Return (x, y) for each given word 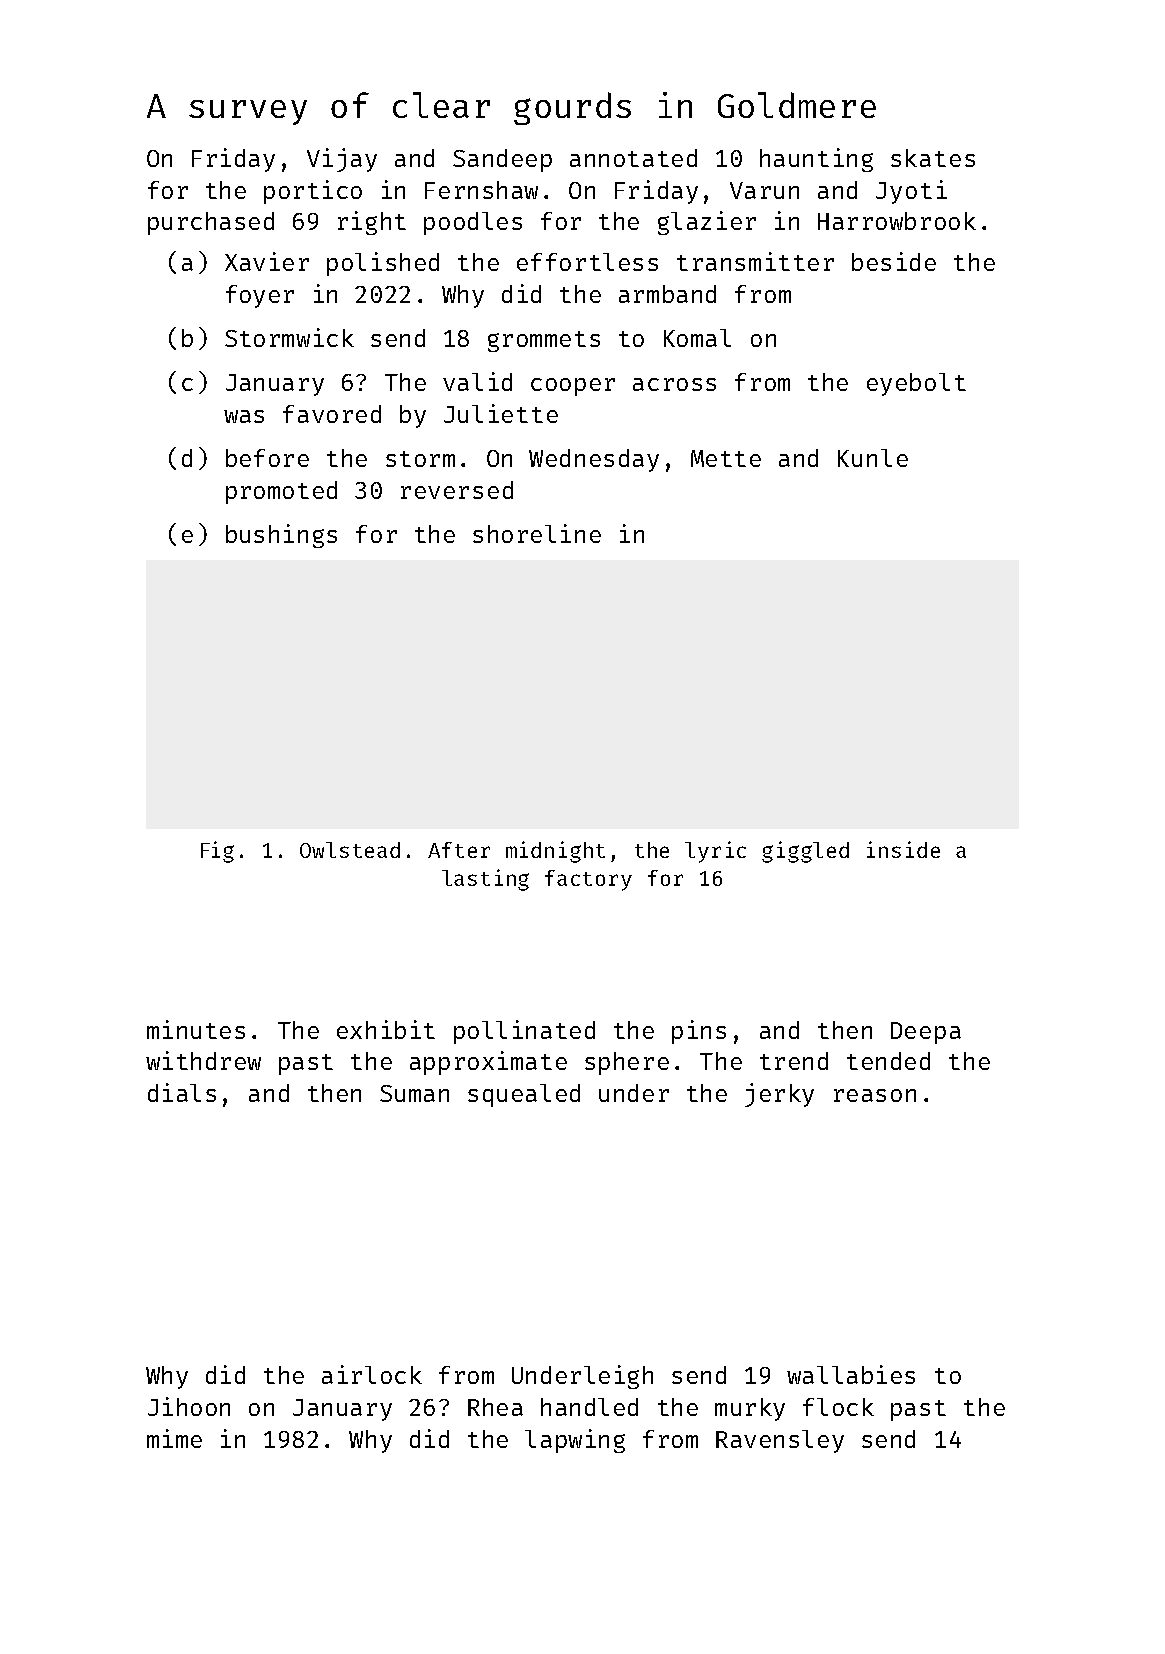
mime (174, 1438)
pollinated (524, 1032)
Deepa (926, 1033)
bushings (281, 536)
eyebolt (916, 384)
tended (888, 1061)
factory (588, 880)
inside (903, 849)
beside (894, 261)
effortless (587, 262)
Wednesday (594, 460)
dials (182, 1092)
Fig (217, 852)
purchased (211, 223)
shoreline (537, 533)
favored (332, 414)
